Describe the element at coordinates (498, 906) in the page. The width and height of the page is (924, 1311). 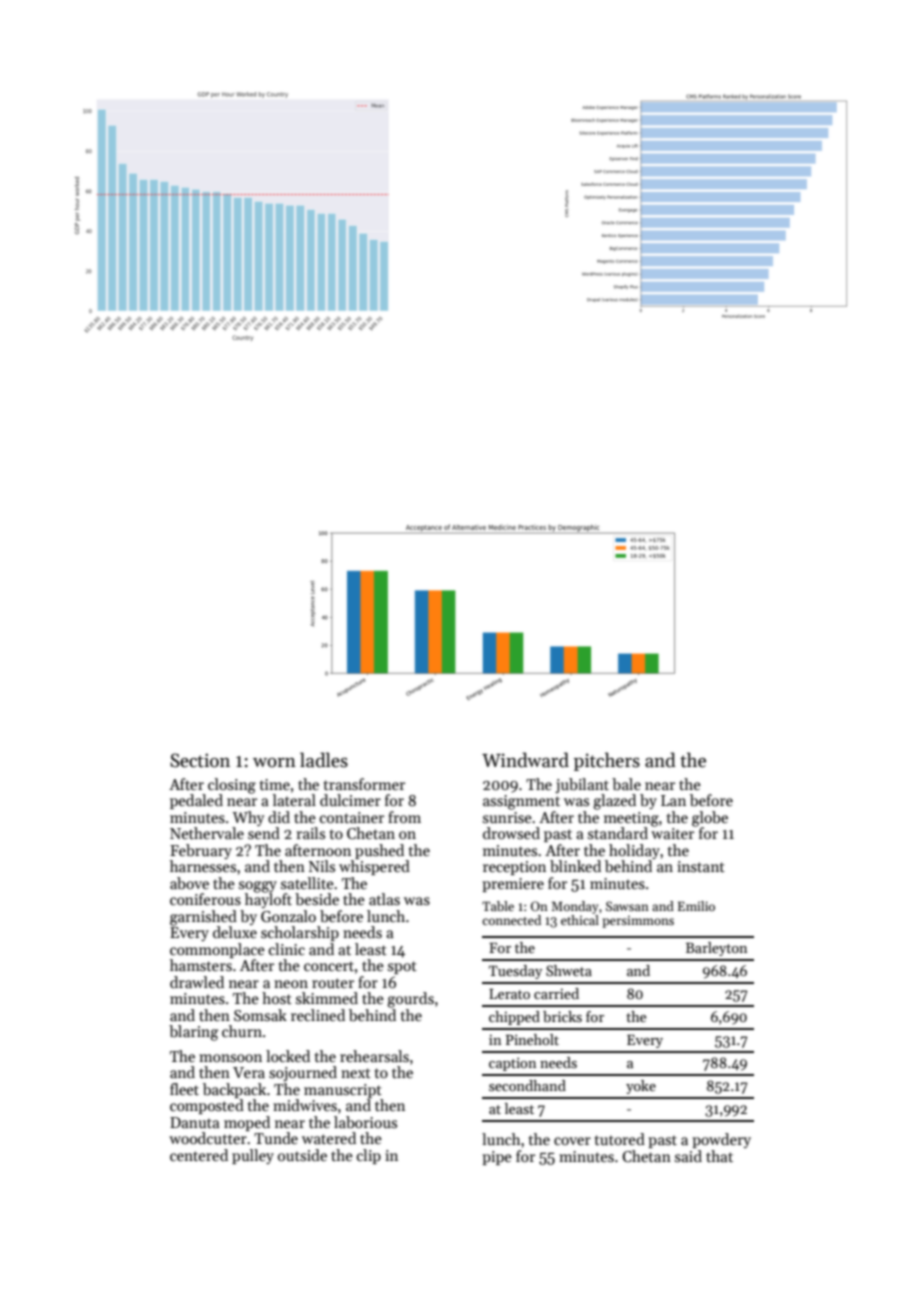
I see `Table` at that location.
